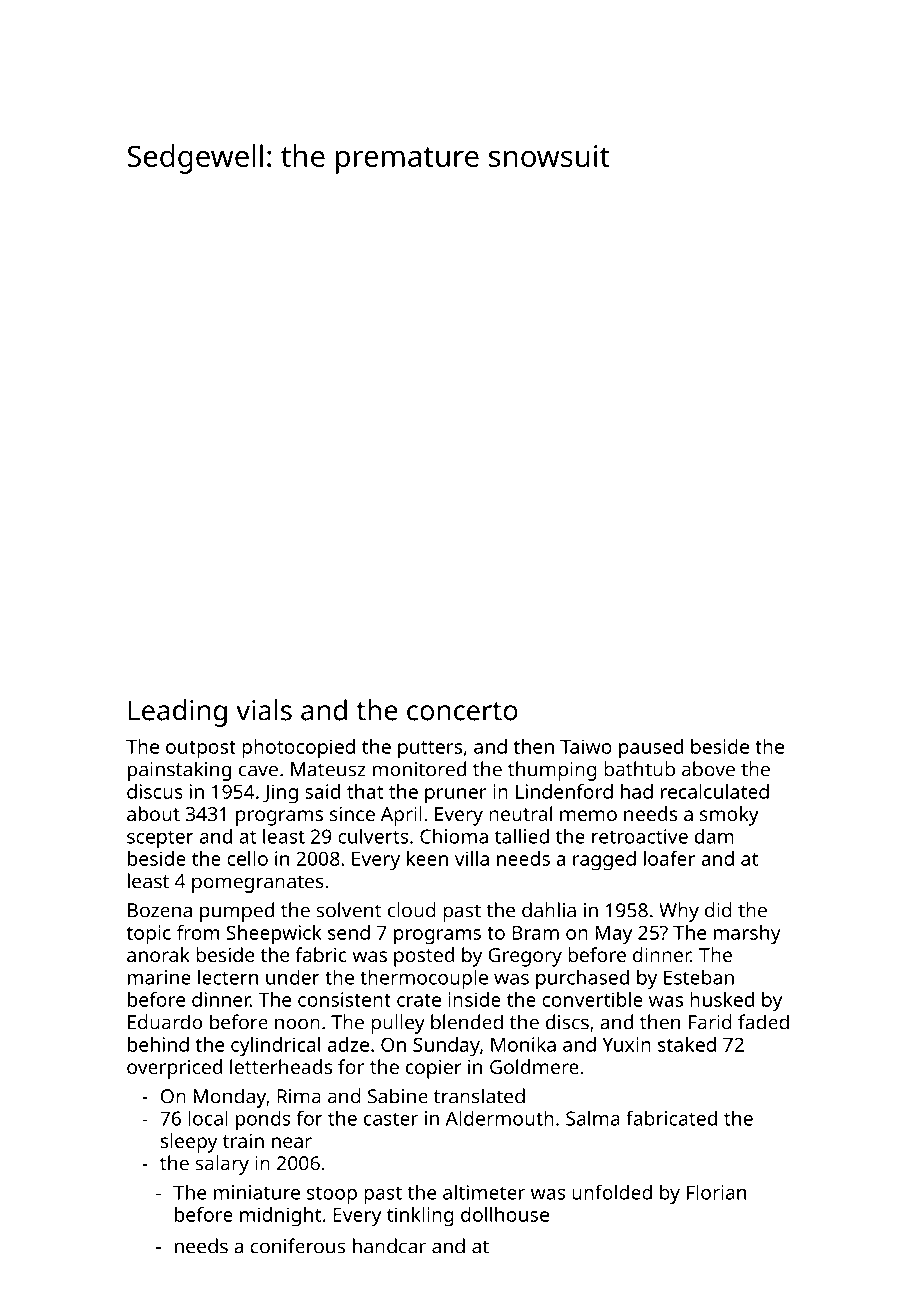  What do you see at coordinates (297, 1246) in the screenshot?
I see `coniferous` at bounding box center [297, 1246].
